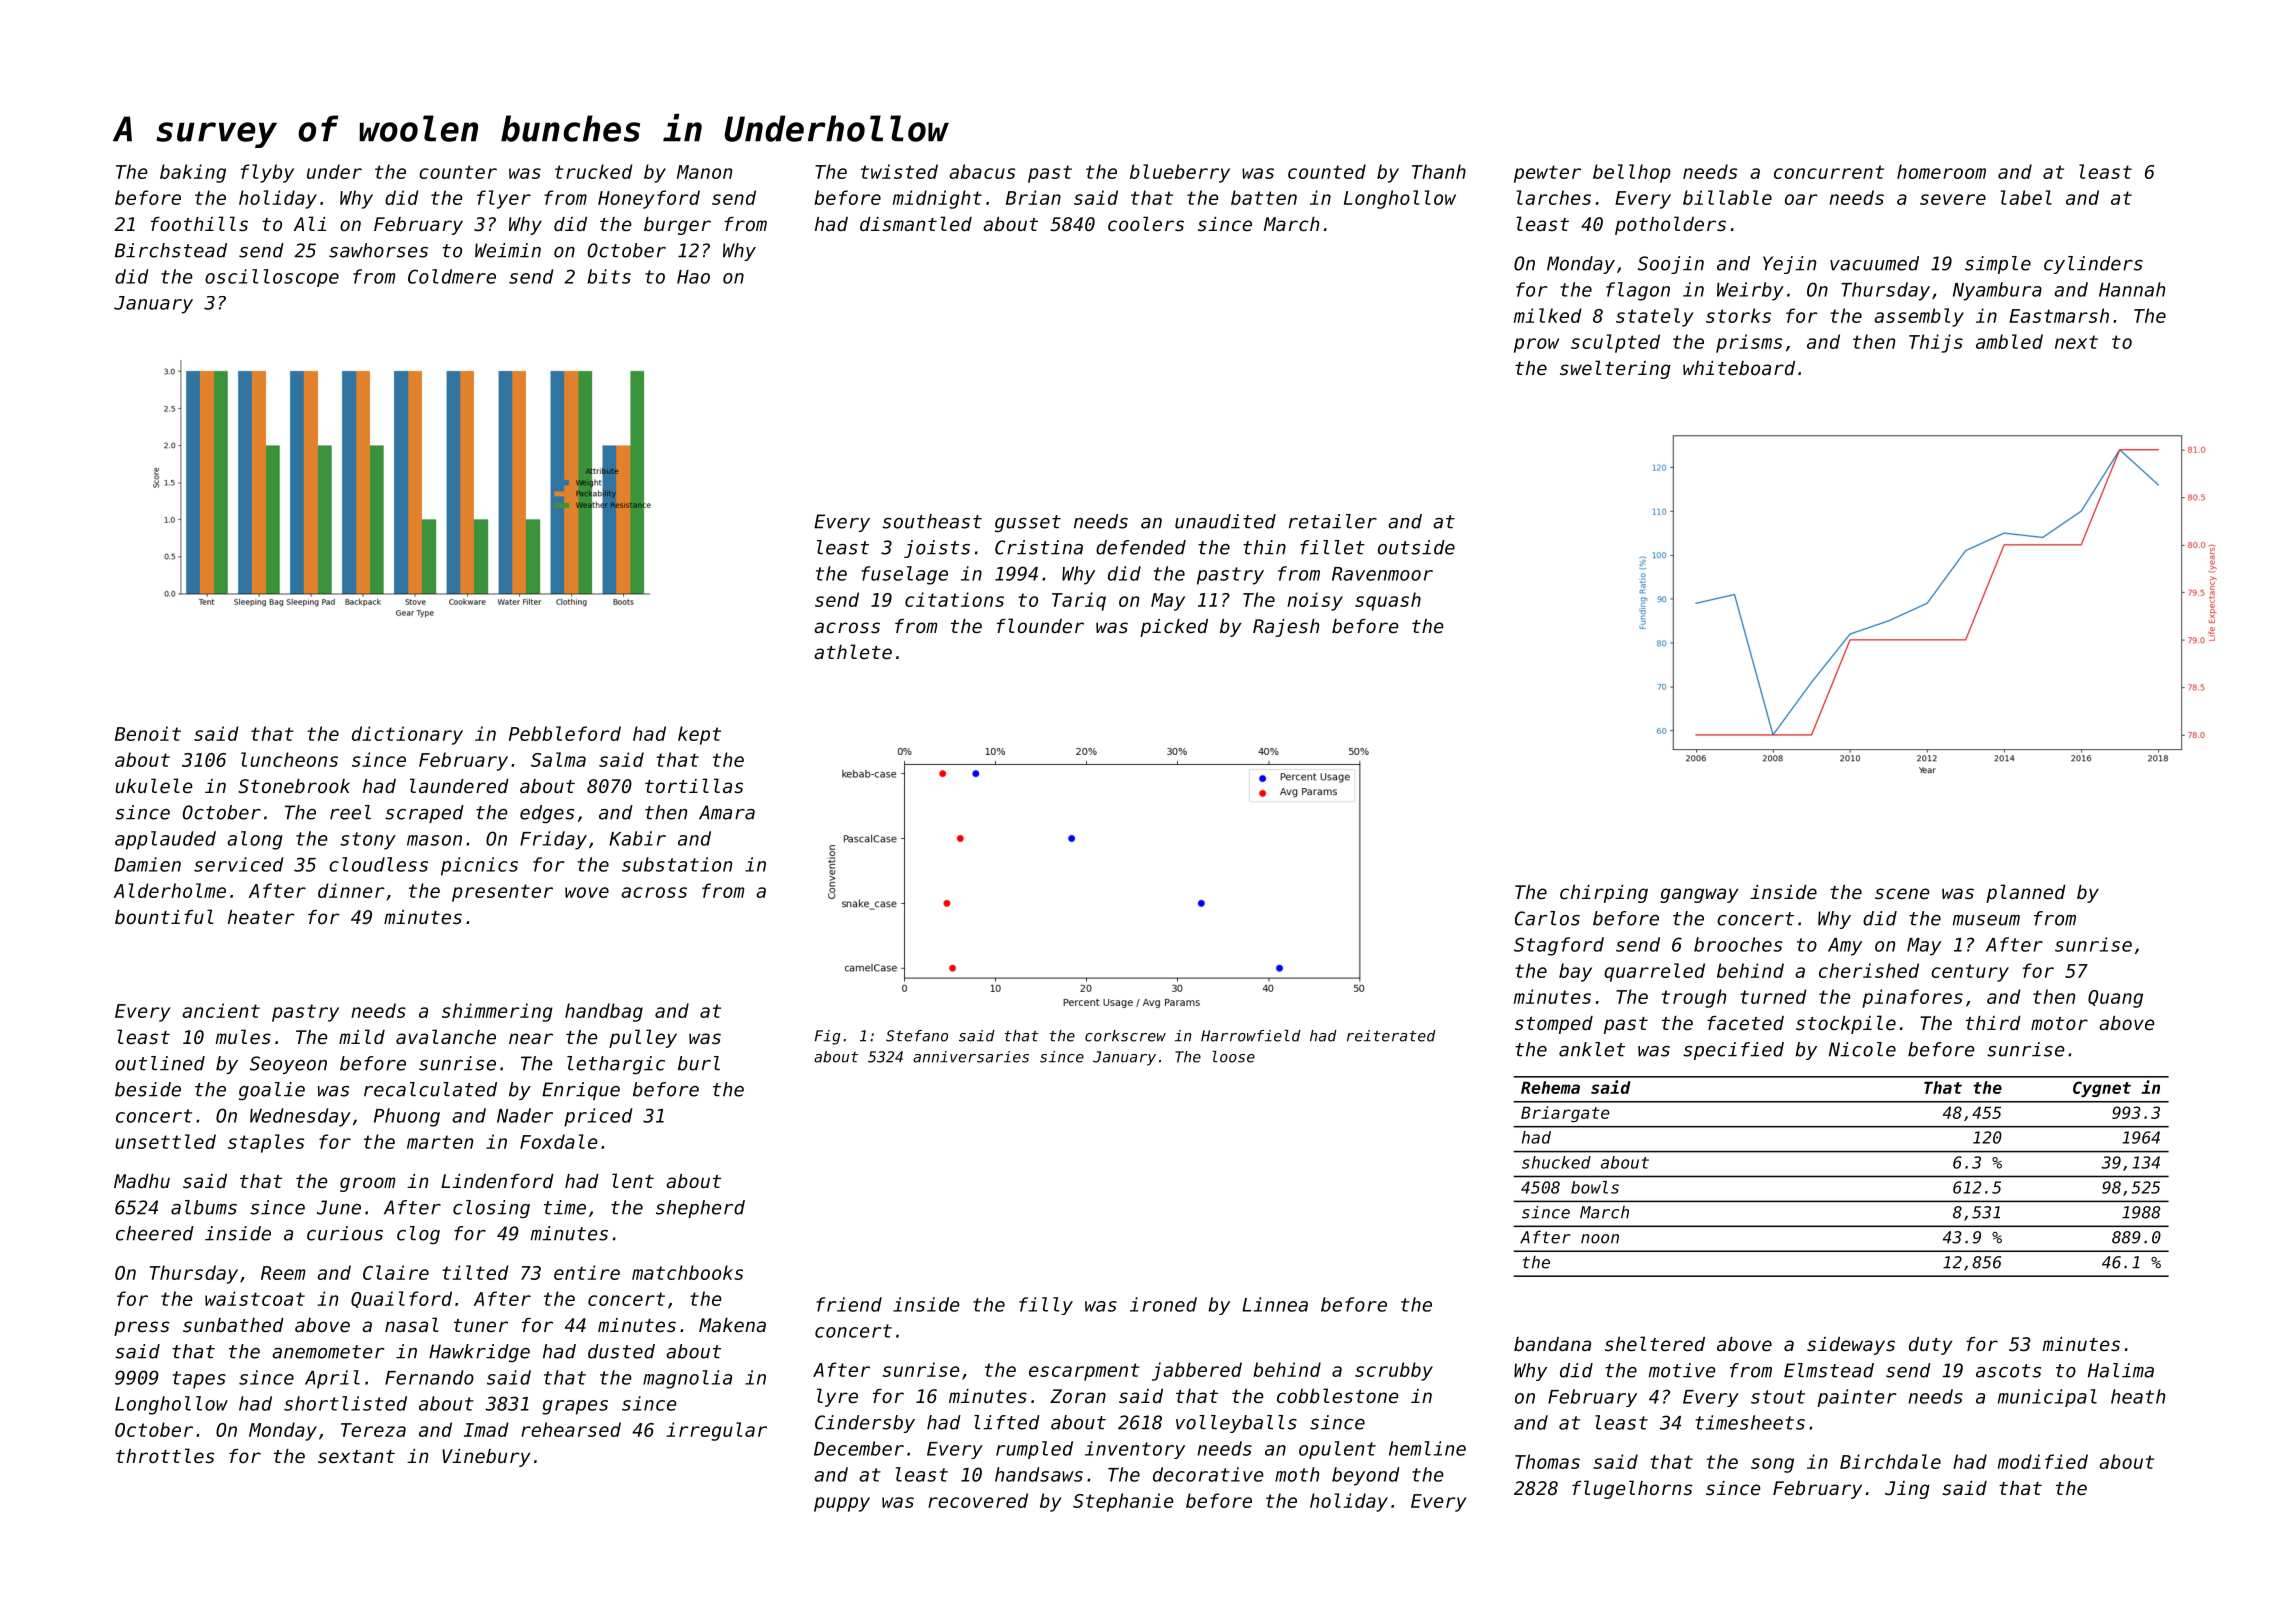 This page has height=1615, width=2283. I want to click on noon, so click(1600, 1239).
